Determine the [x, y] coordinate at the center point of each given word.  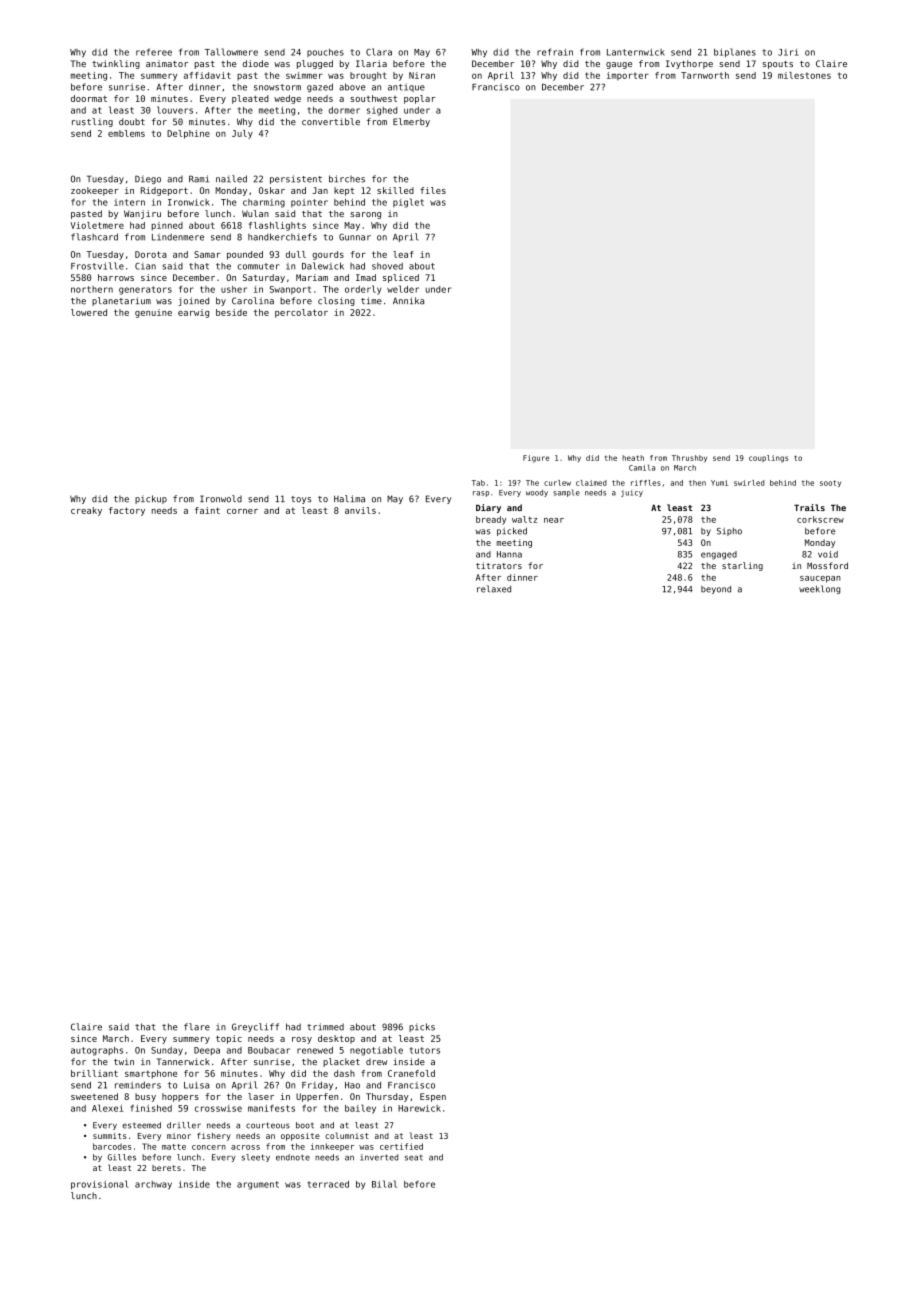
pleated [250, 99]
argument [258, 1185]
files [433, 190]
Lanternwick [636, 52]
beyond [716, 590]
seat [414, 1158]
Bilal [384, 1184]
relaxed [494, 589]
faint [207, 510]
